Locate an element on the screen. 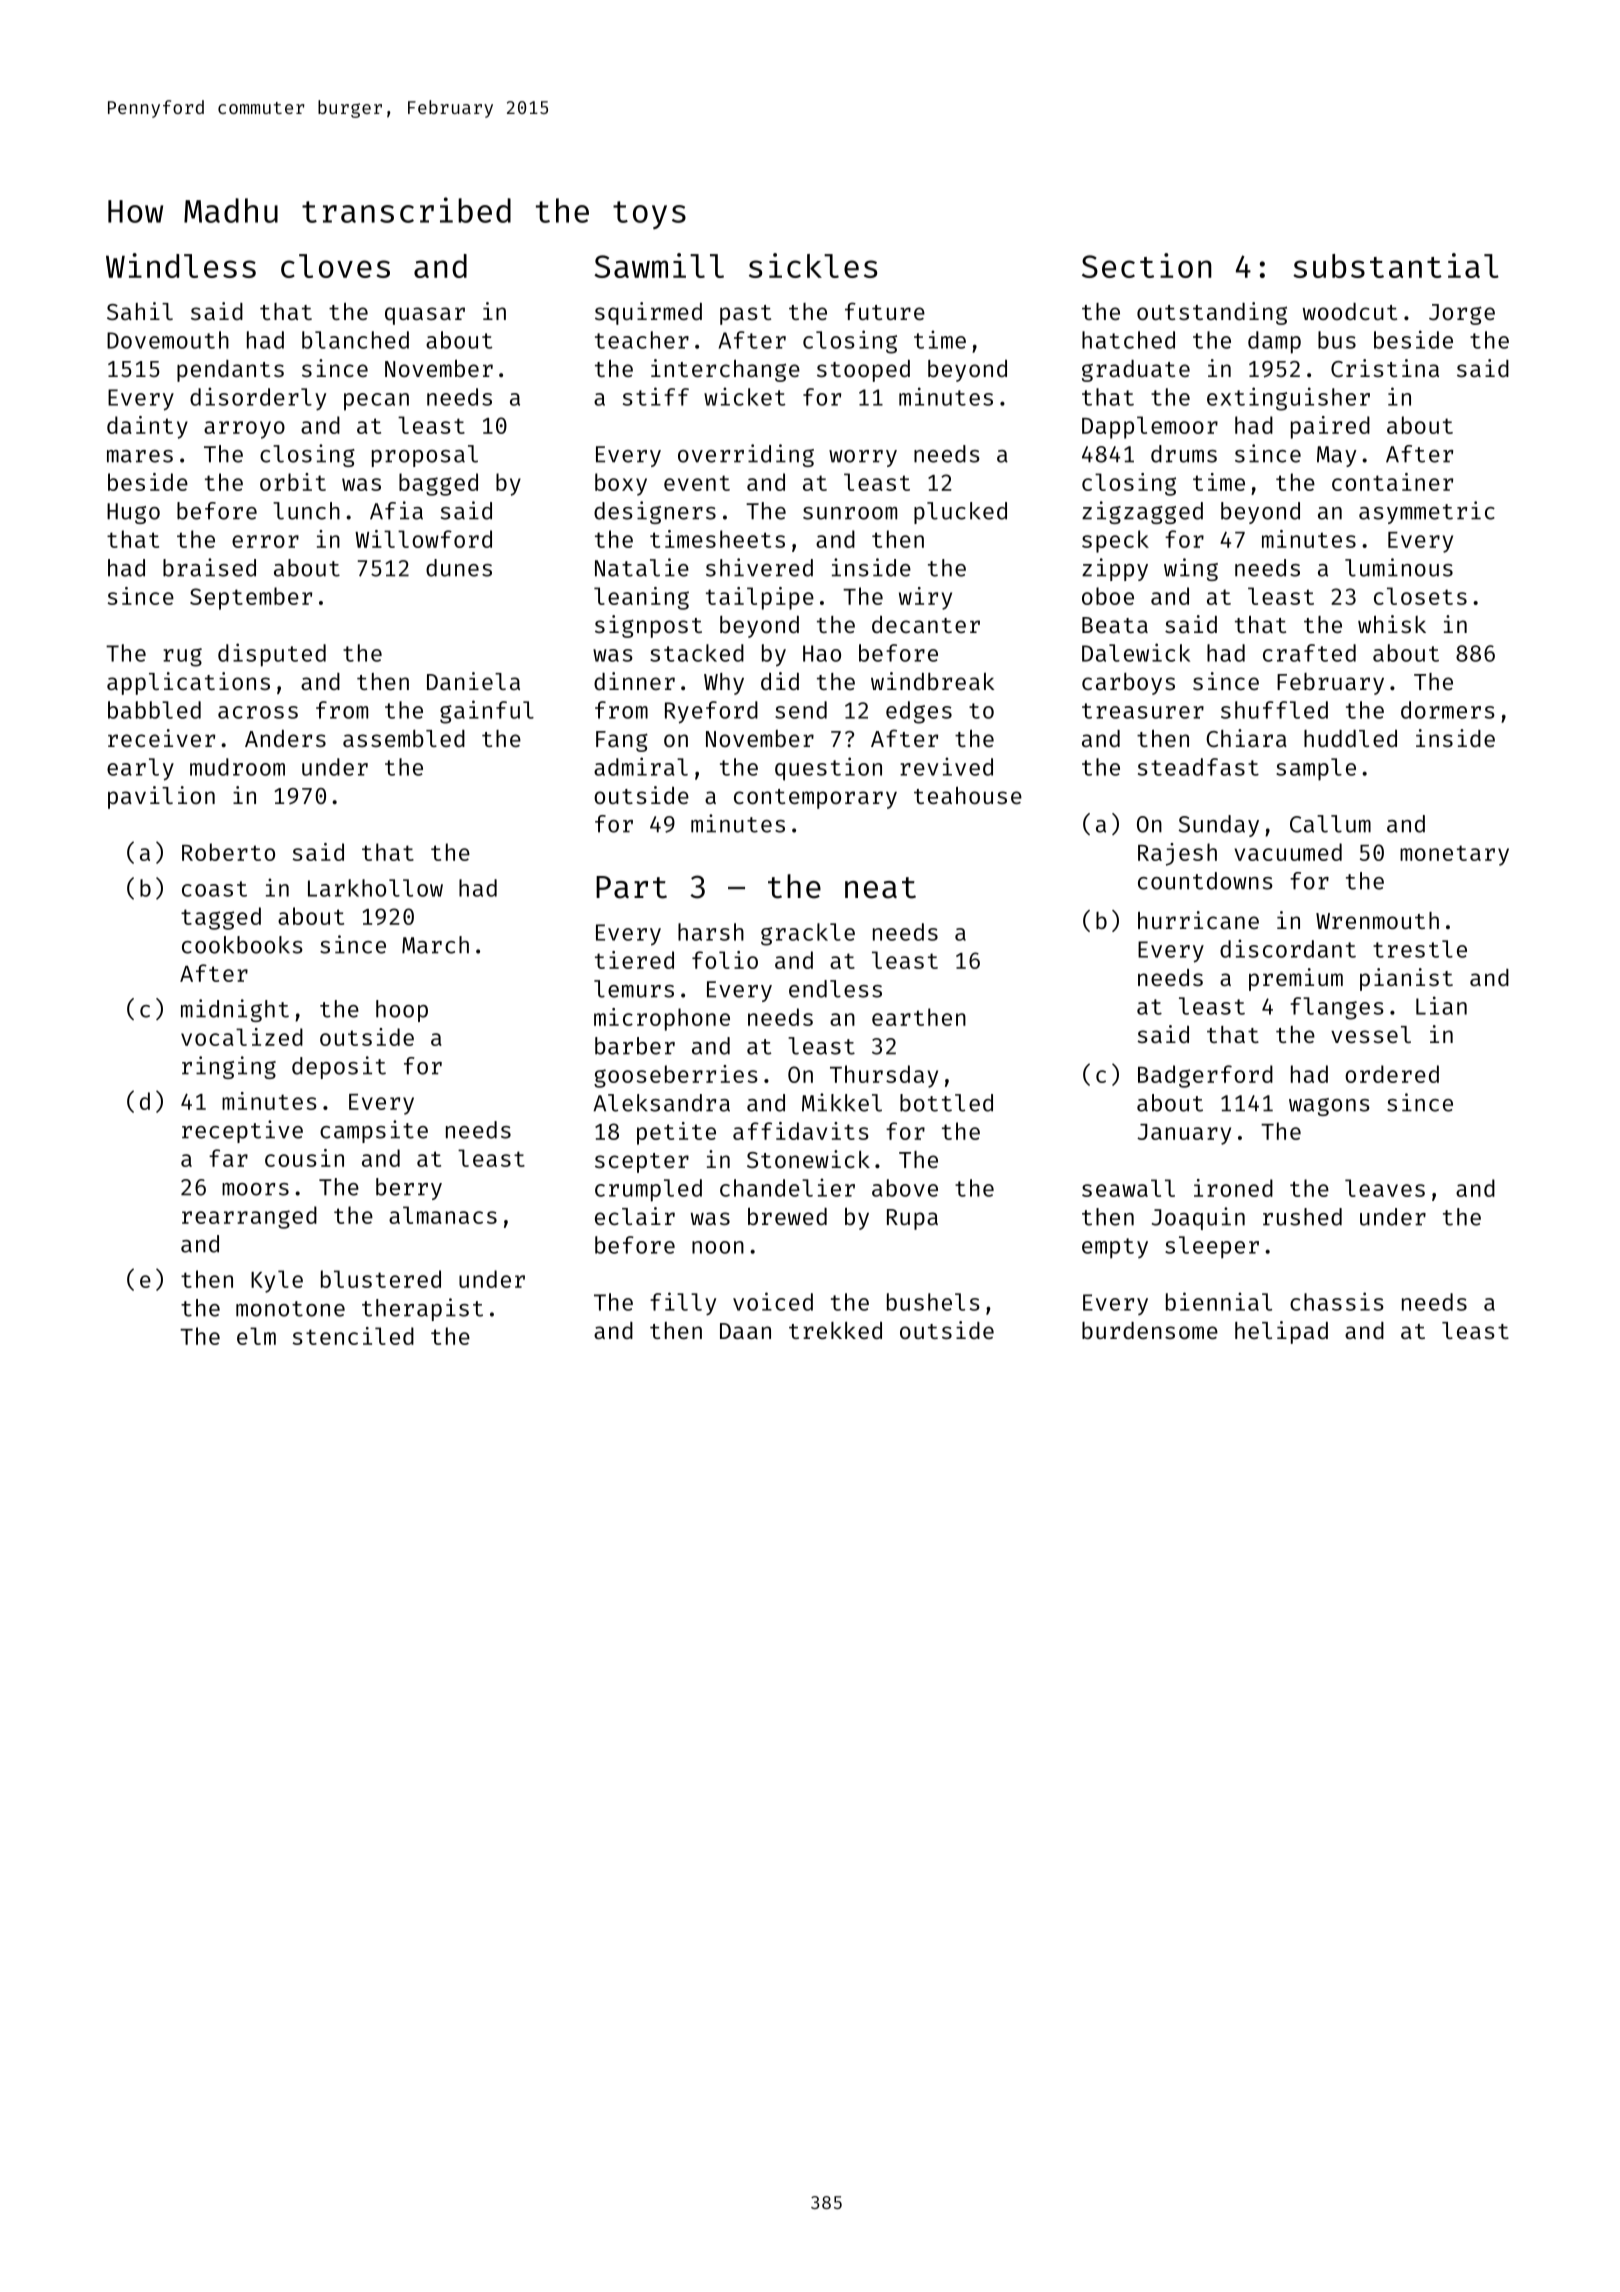 The image size is (1620, 2292). wiry is located at coordinates (925, 598).
